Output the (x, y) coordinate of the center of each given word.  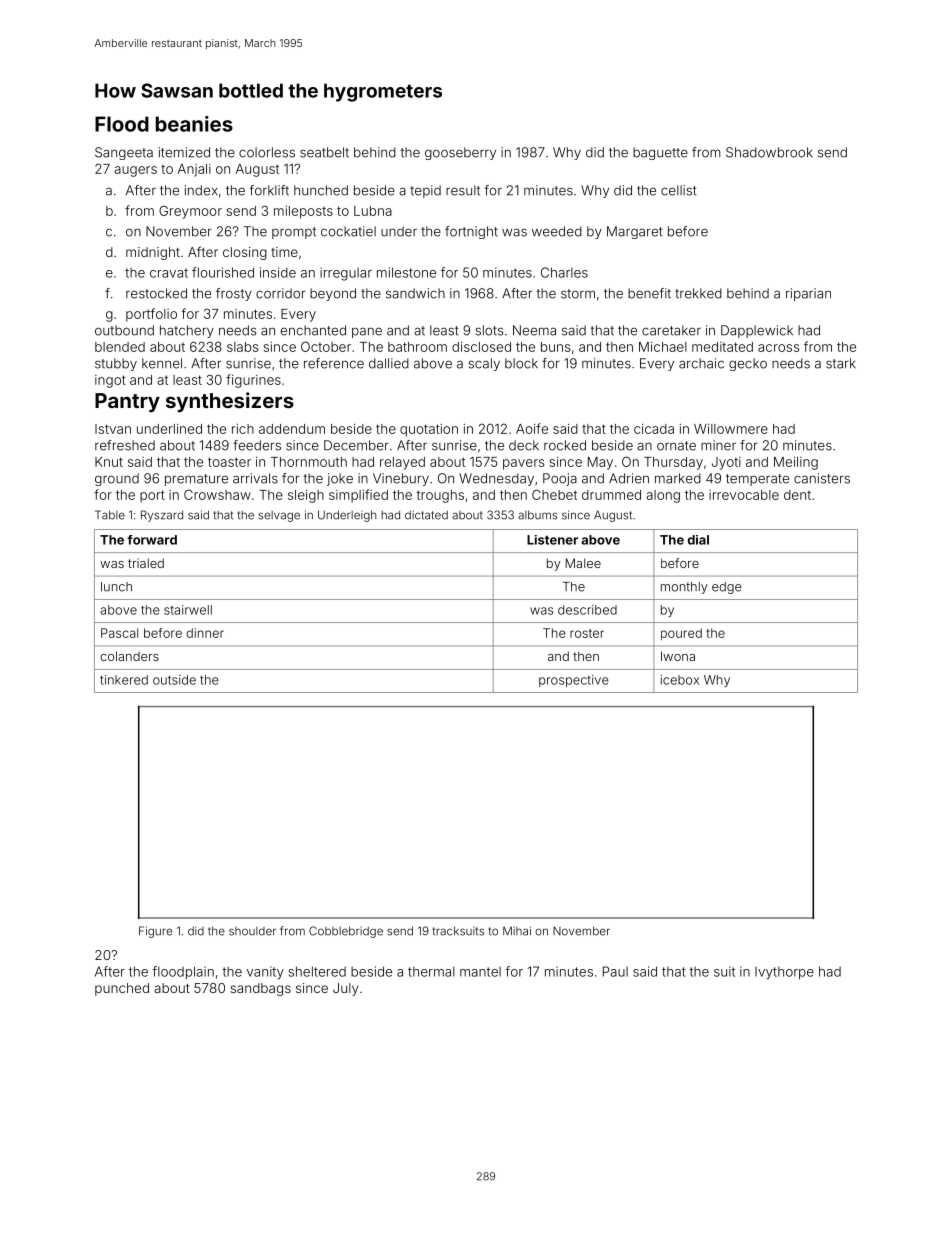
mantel (480, 972)
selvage (279, 516)
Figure (155, 932)
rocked (565, 445)
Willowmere (731, 429)
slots (489, 330)
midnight (153, 253)
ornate (676, 446)
